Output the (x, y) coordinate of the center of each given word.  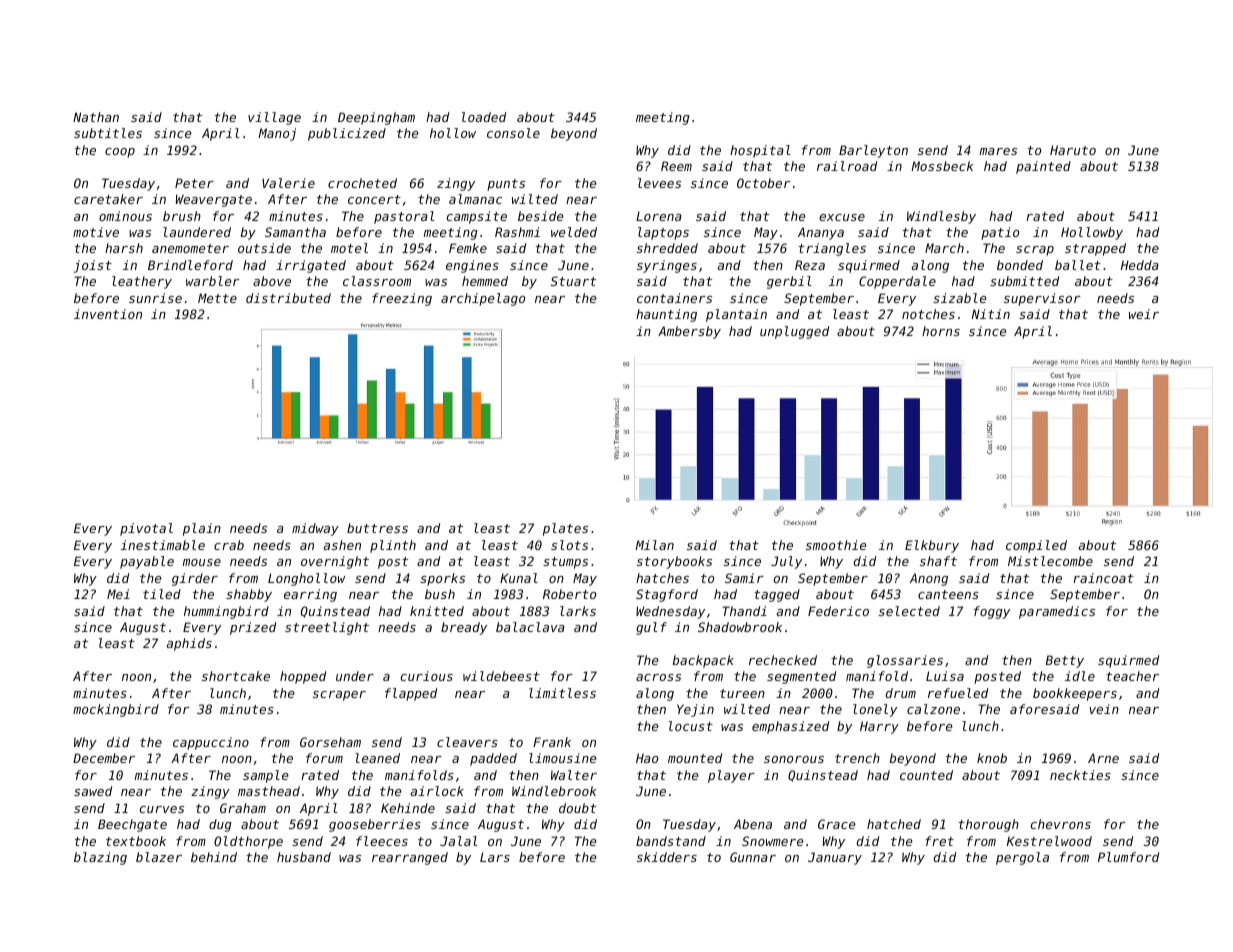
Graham (243, 808)
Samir (744, 578)
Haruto (1073, 150)
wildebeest (501, 676)
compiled (1036, 546)
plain (202, 529)
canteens (948, 594)
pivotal (146, 529)
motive (96, 232)
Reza (810, 265)
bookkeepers (1075, 694)
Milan (654, 545)
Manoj (277, 134)
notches (928, 314)
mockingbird (116, 710)
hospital (760, 151)
